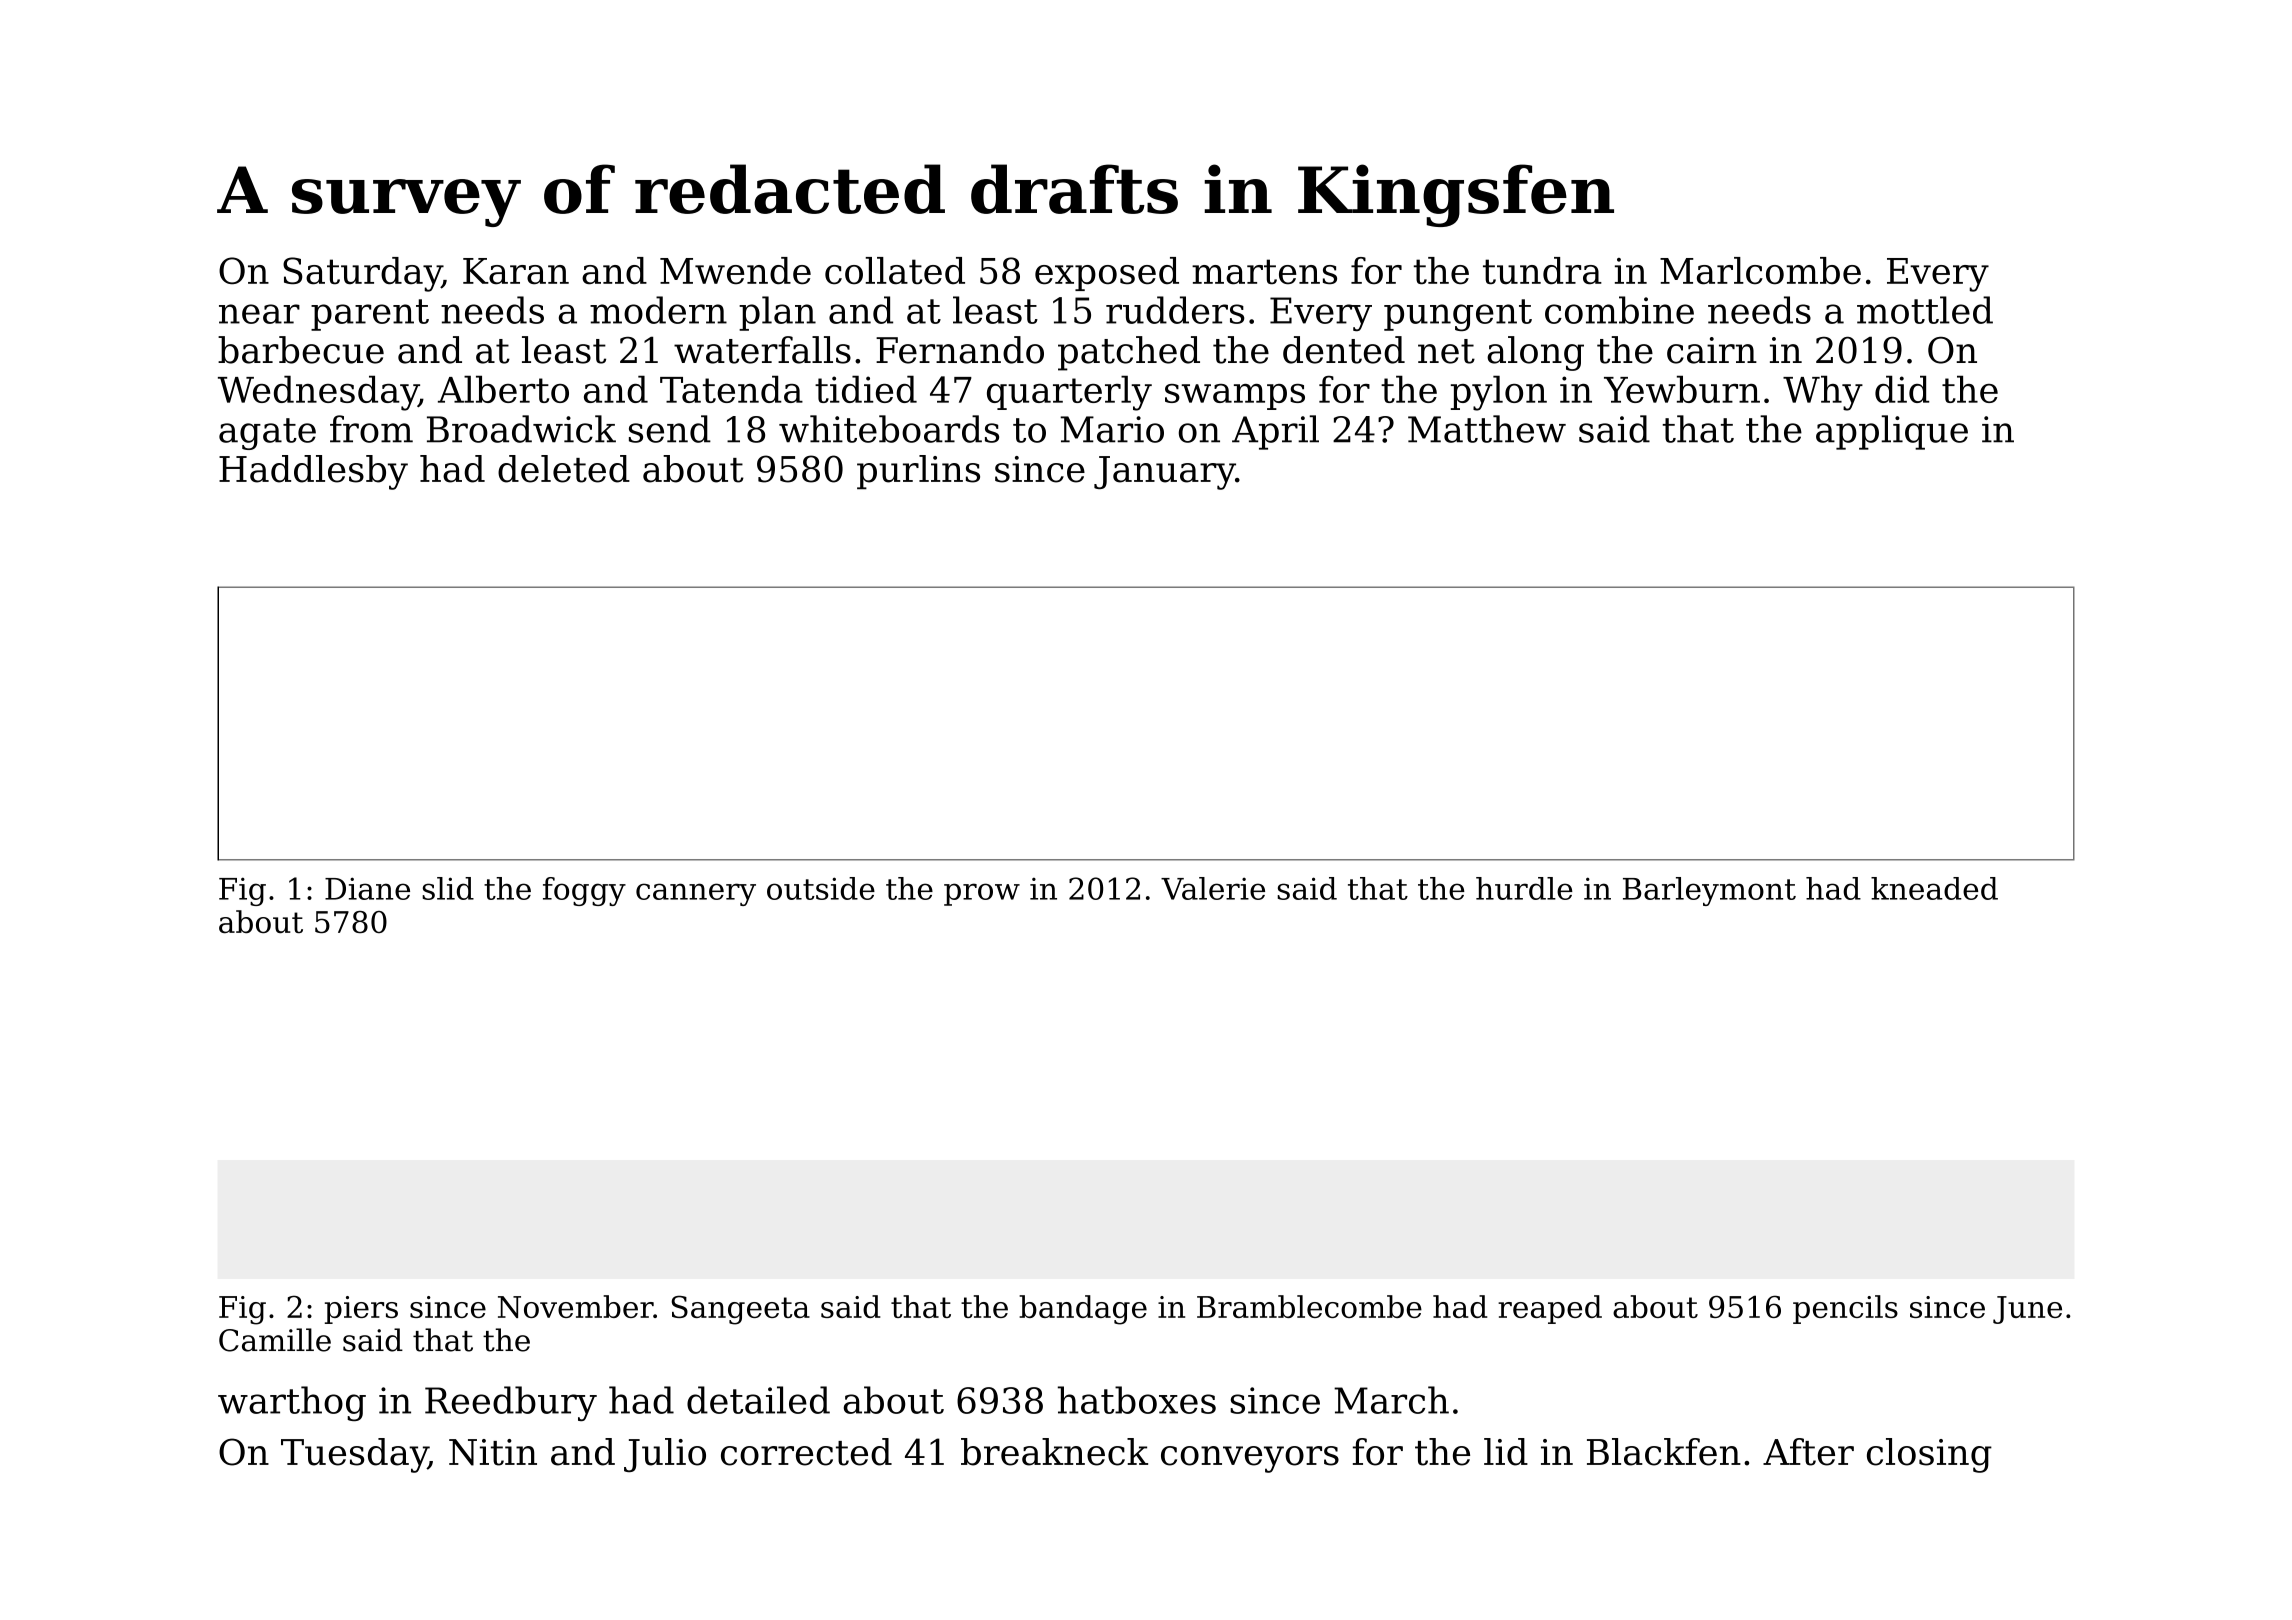 The image size is (2292, 1620). Describe the element at coordinates (1524, 888) in the image. I see `hurdle` at that location.
